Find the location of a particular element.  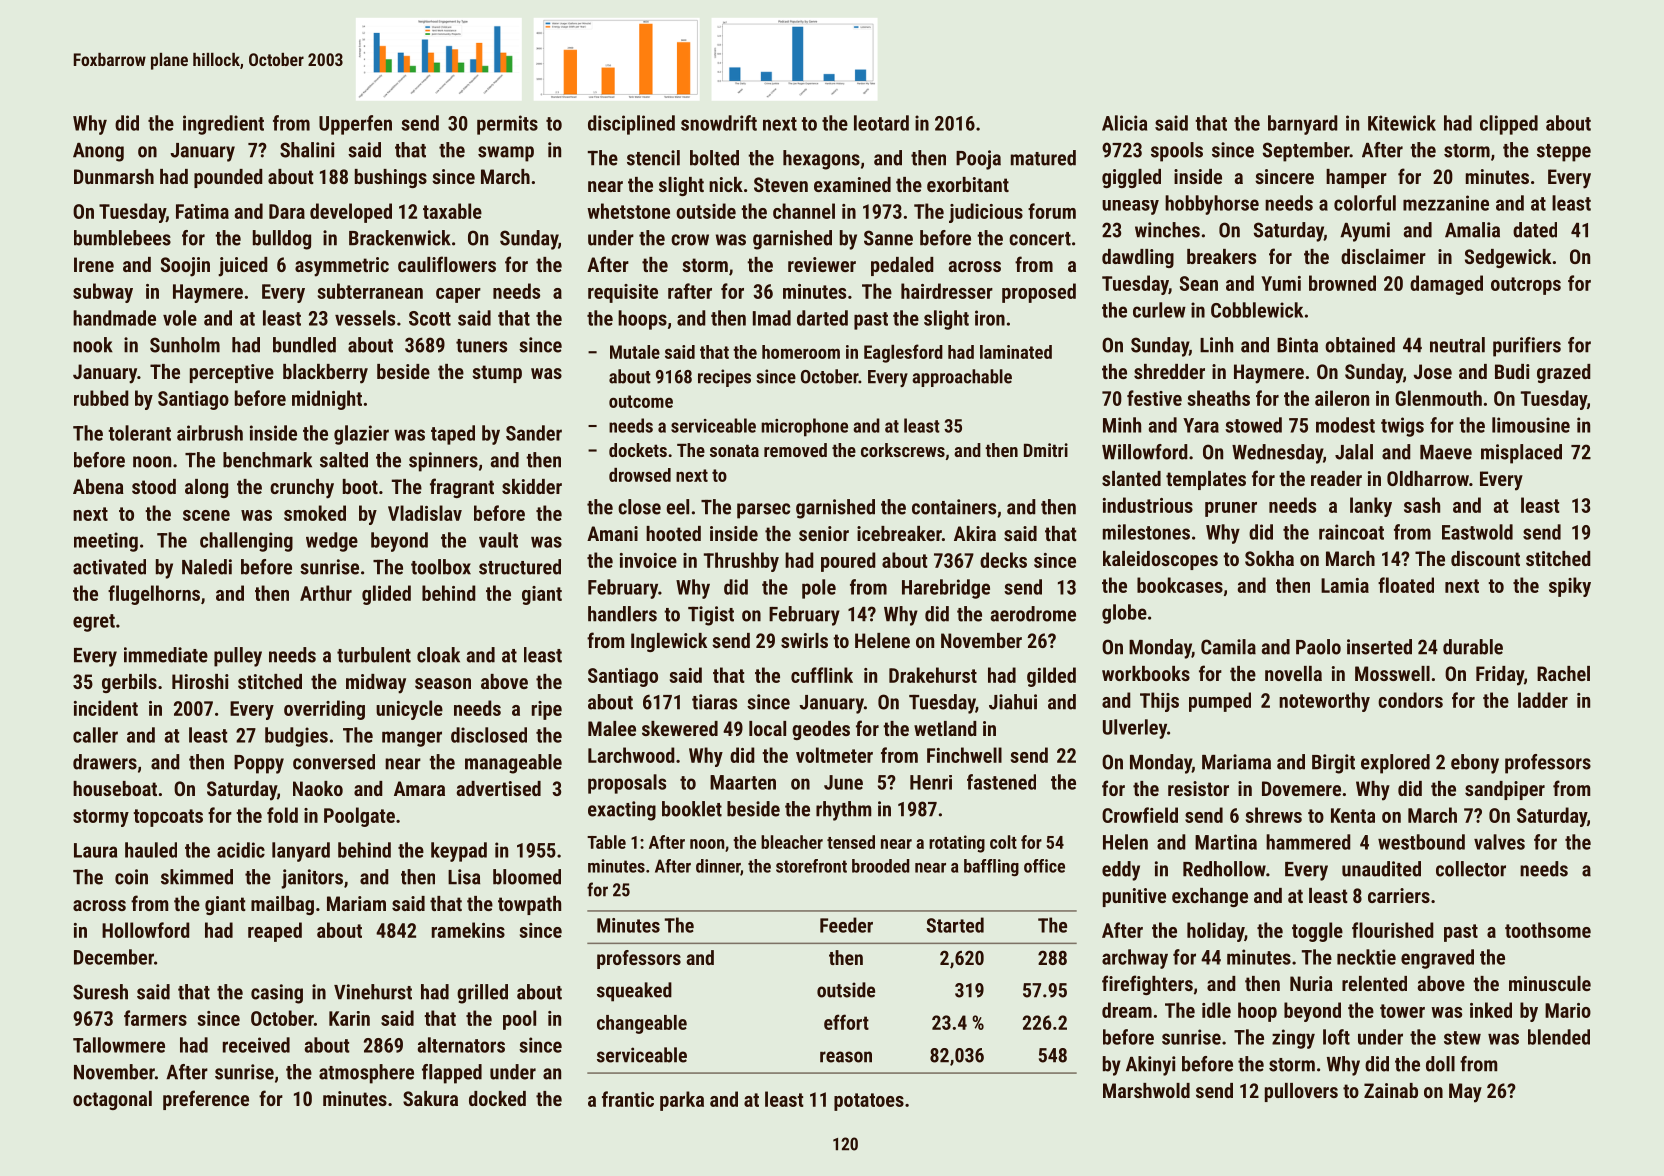

milestones is located at coordinates (1146, 532).
